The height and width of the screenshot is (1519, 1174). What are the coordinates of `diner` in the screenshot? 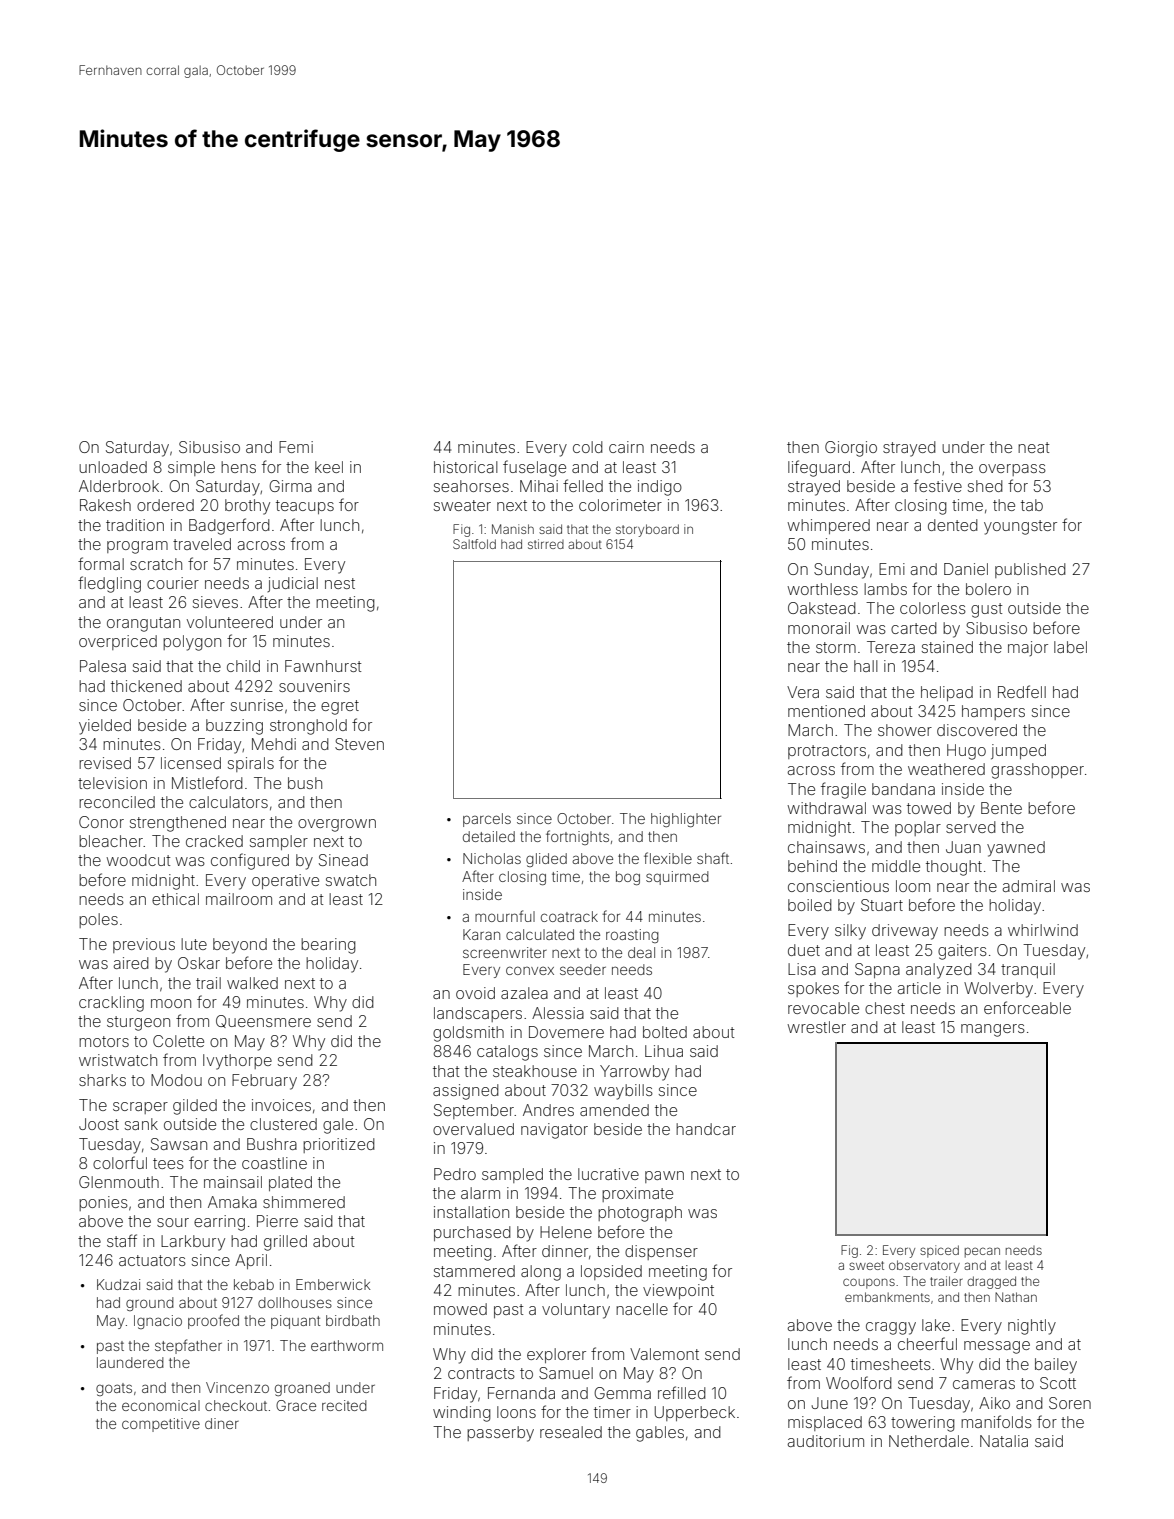 It's located at (222, 1423).
